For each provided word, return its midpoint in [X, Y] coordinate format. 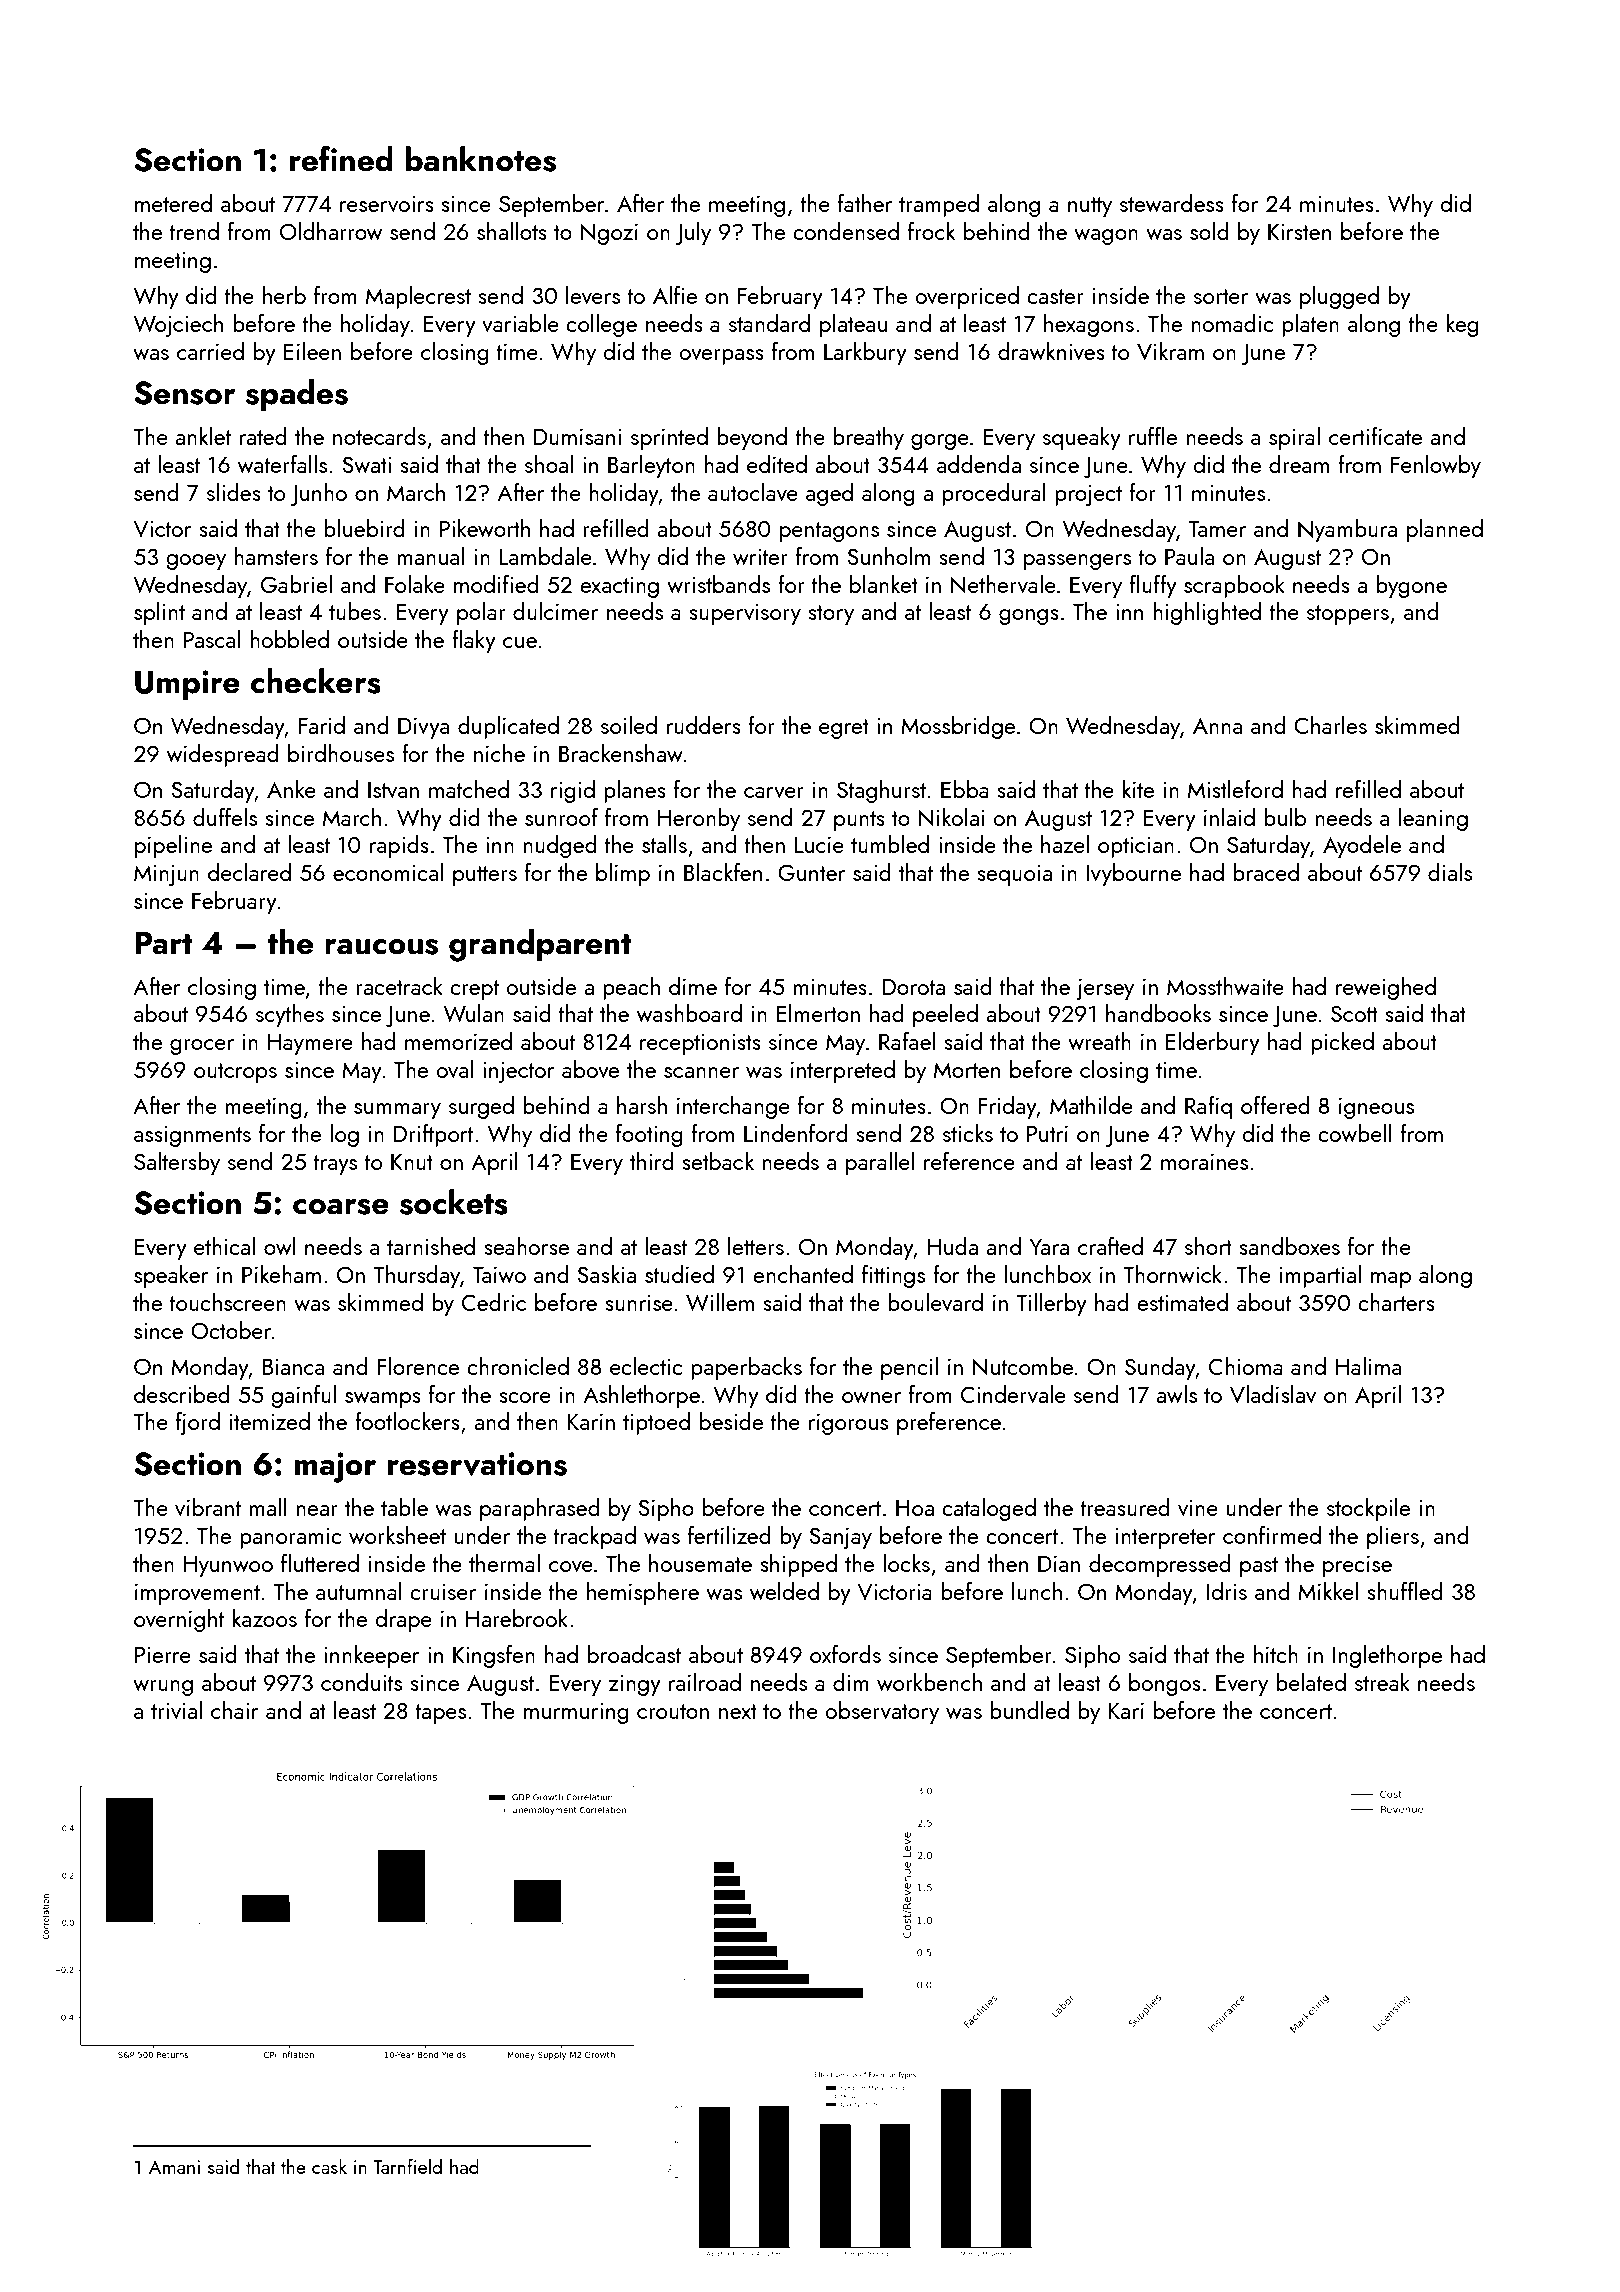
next [738, 1711]
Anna [1217, 726]
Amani [174, 2167]
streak [1382, 1682]
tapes [440, 1714]
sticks [968, 1133]
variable [520, 323]
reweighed [1386, 988]
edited [777, 464]
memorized [458, 1041]
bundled [1029, 1710]
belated [1311, 1682]
